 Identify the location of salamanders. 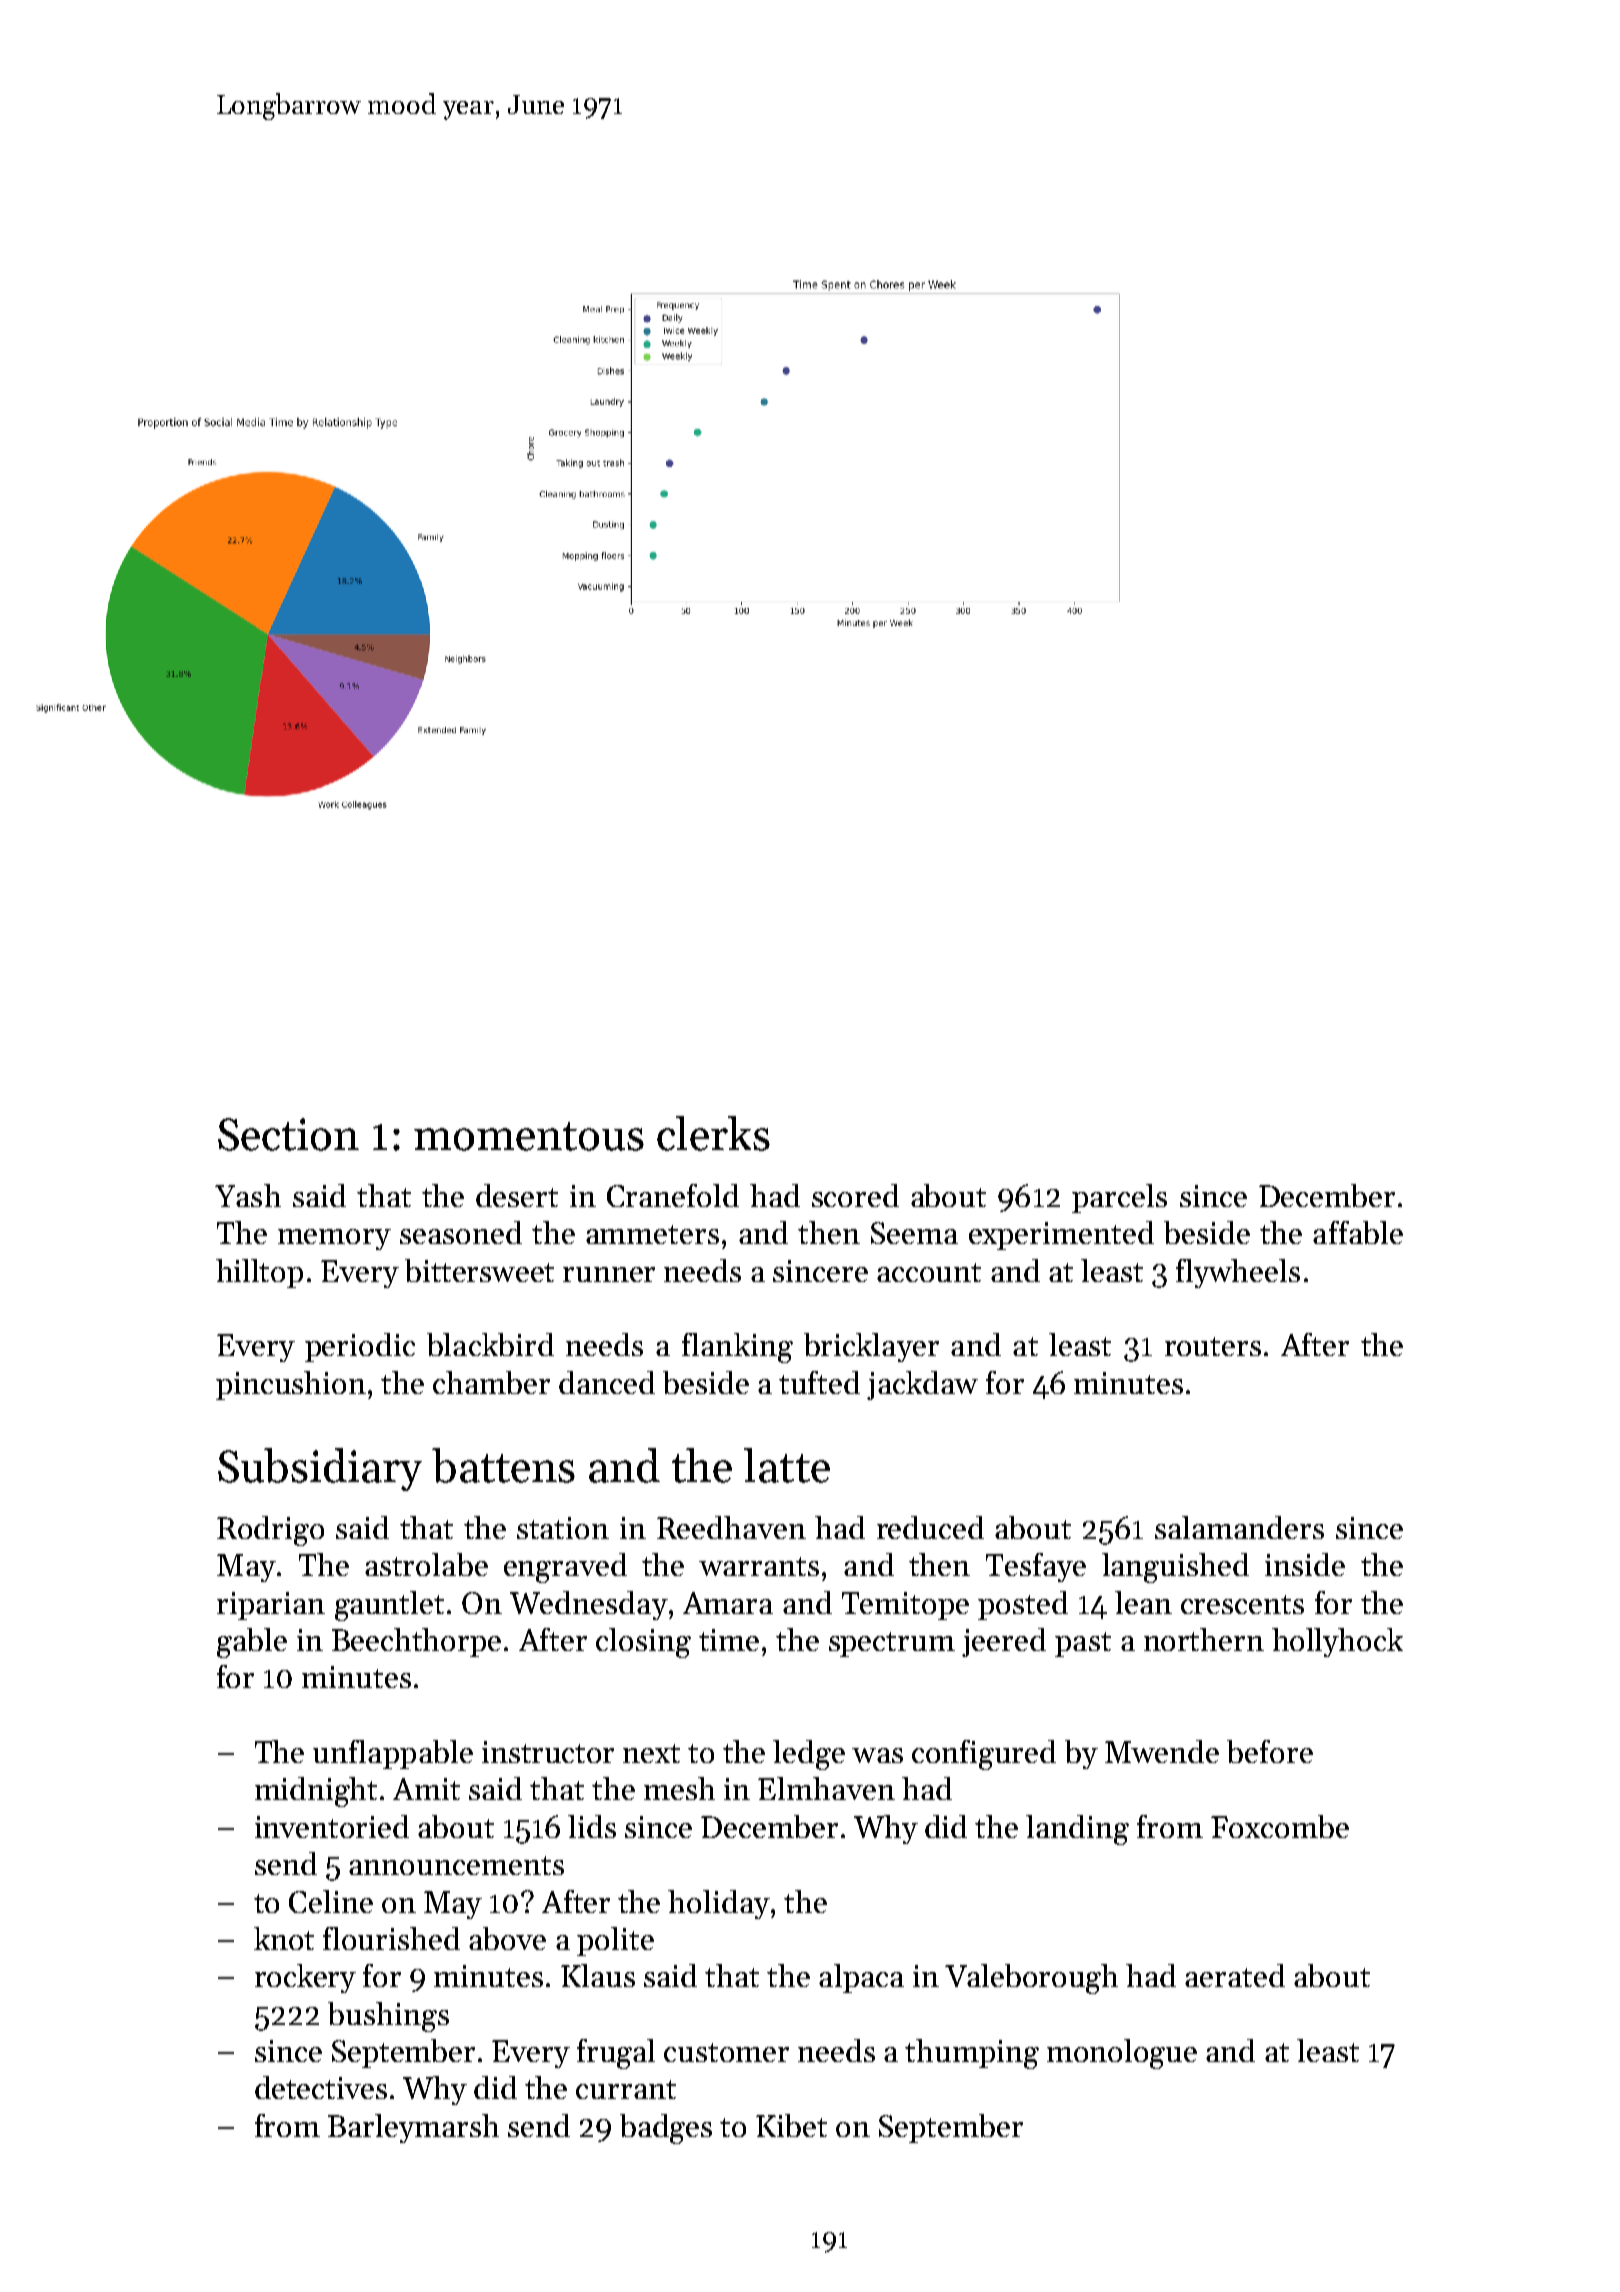
(1239, 1527).
